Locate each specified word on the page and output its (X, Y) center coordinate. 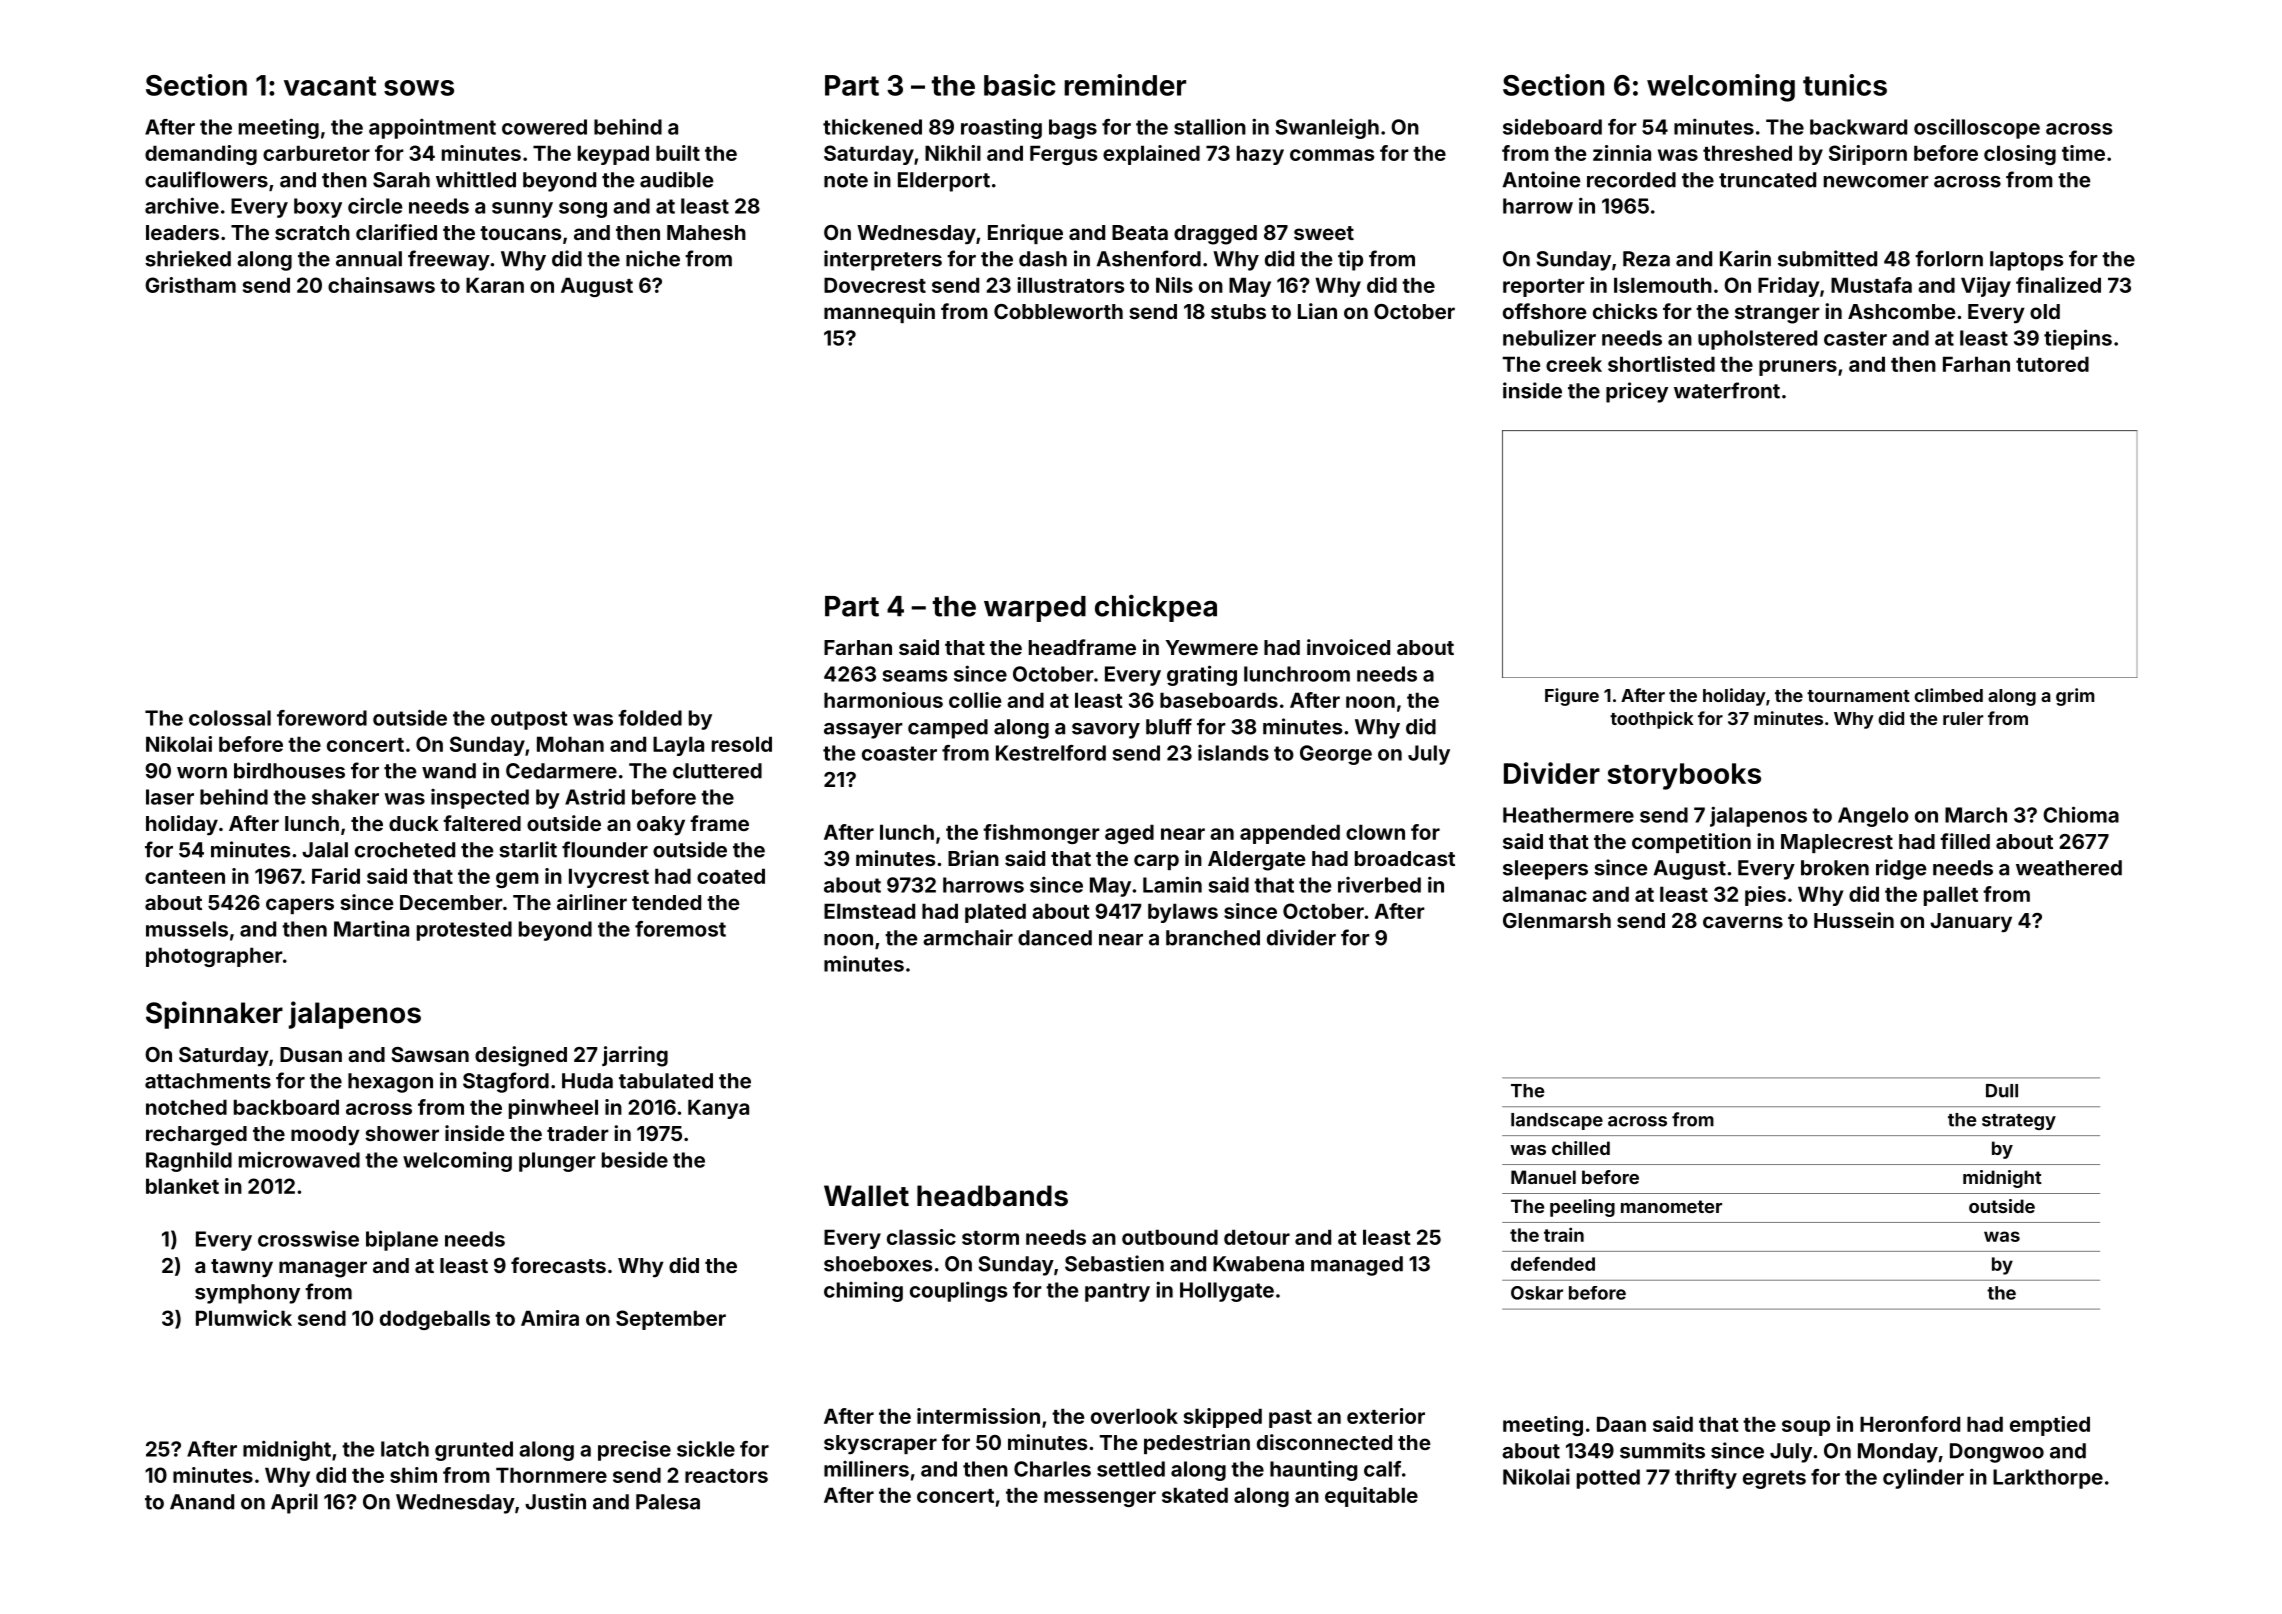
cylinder (1923, 1479)
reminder (1125, 85)
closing (2020, 155)
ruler (1963, 718)
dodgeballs (435, 1320)
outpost (529, 720)
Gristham (190, 285)
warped (1035, 609)
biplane (402, 1240)
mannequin (879, 313)
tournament (1858, 696)
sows (419, 88)
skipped (1223, 1418)
